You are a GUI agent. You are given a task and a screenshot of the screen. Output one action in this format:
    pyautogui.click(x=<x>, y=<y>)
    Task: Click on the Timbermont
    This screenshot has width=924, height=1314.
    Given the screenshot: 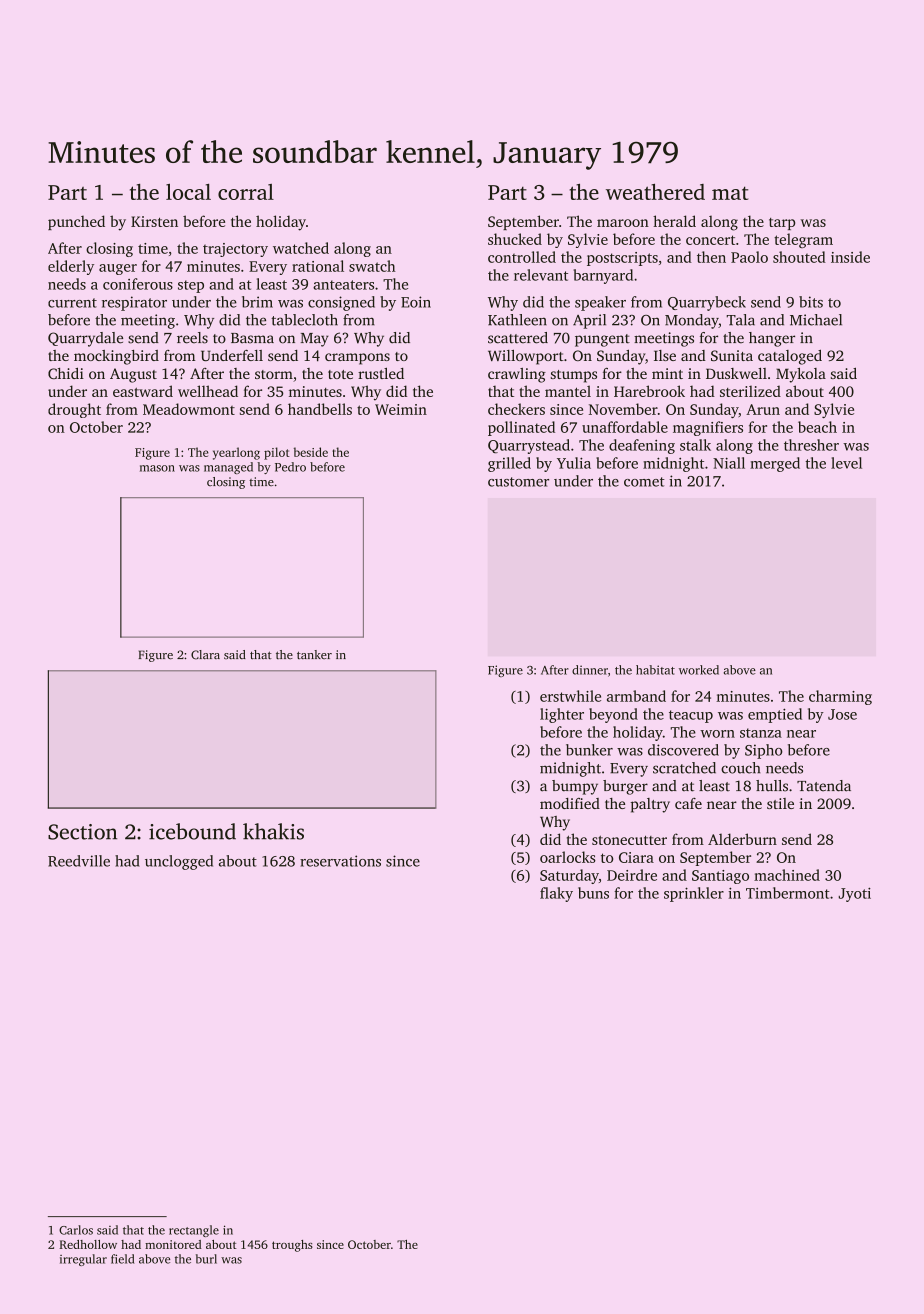 What is the action you would take?
    pyautogui.click(x=788, y=893)
